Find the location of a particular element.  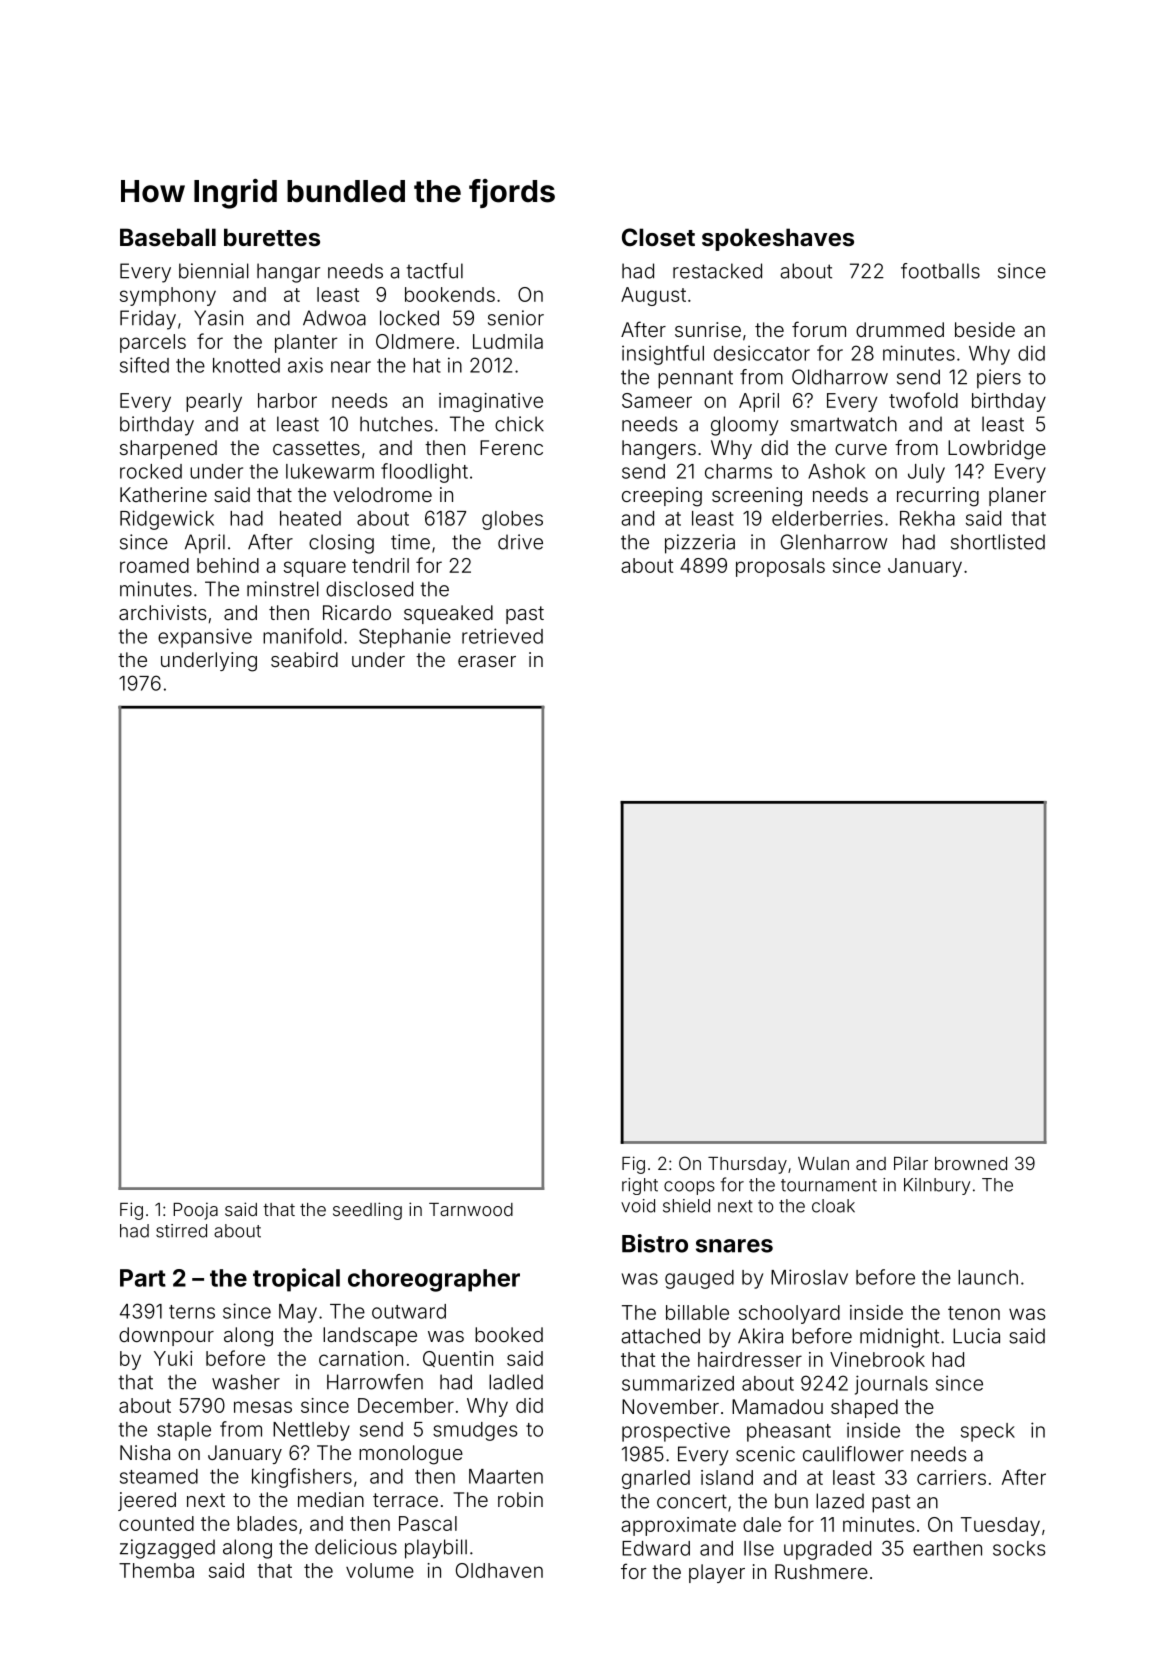

May is located at coordinates (298, 1313).
